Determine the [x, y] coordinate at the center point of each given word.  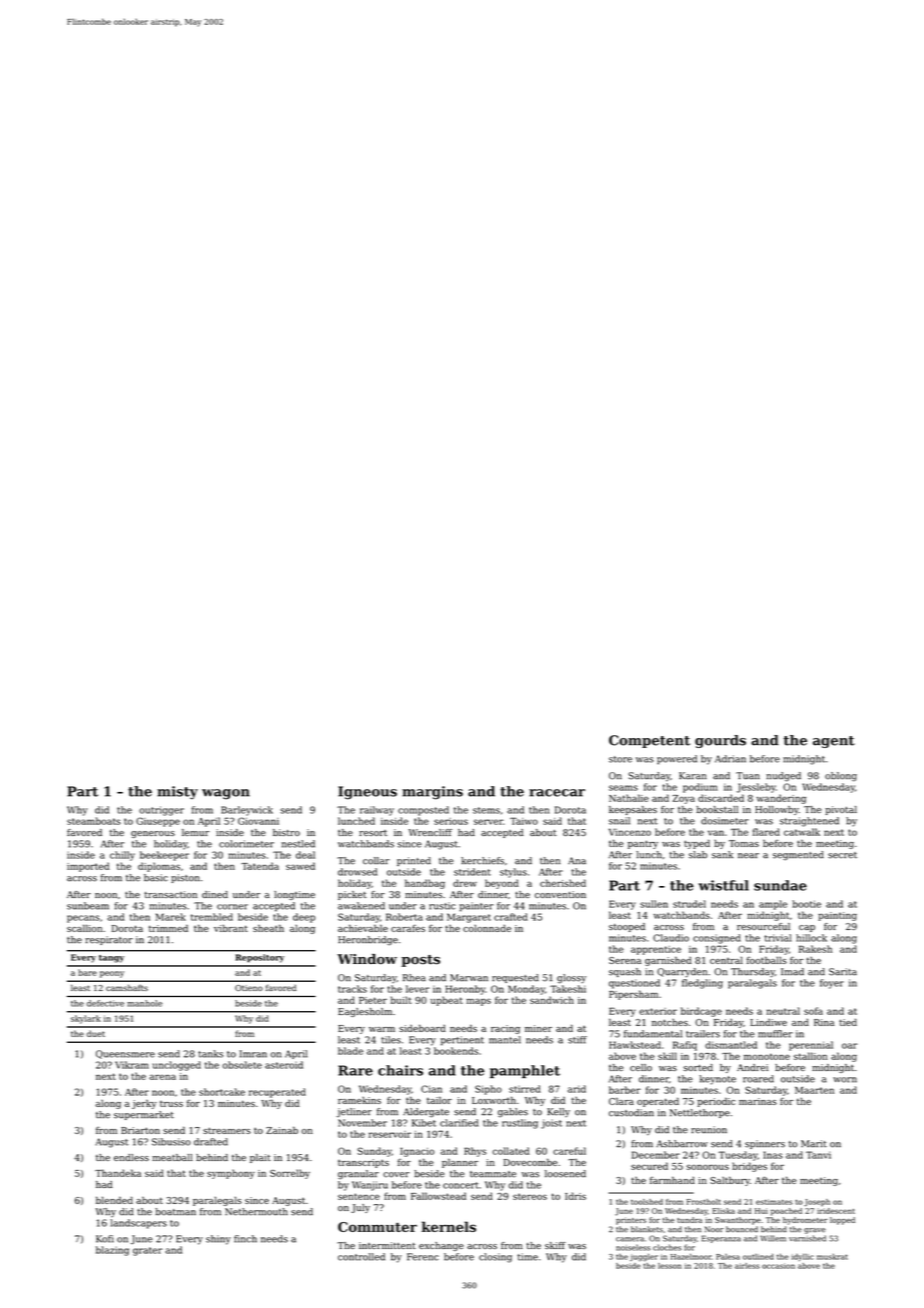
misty [177, 792]
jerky [144, 1104]
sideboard [422, 1028]
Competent [649, 741]
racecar [557, 793]
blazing [112, 1251]
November [362, 1123]
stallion [811, 1056]
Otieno [249, 988]
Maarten [814, 1090]
